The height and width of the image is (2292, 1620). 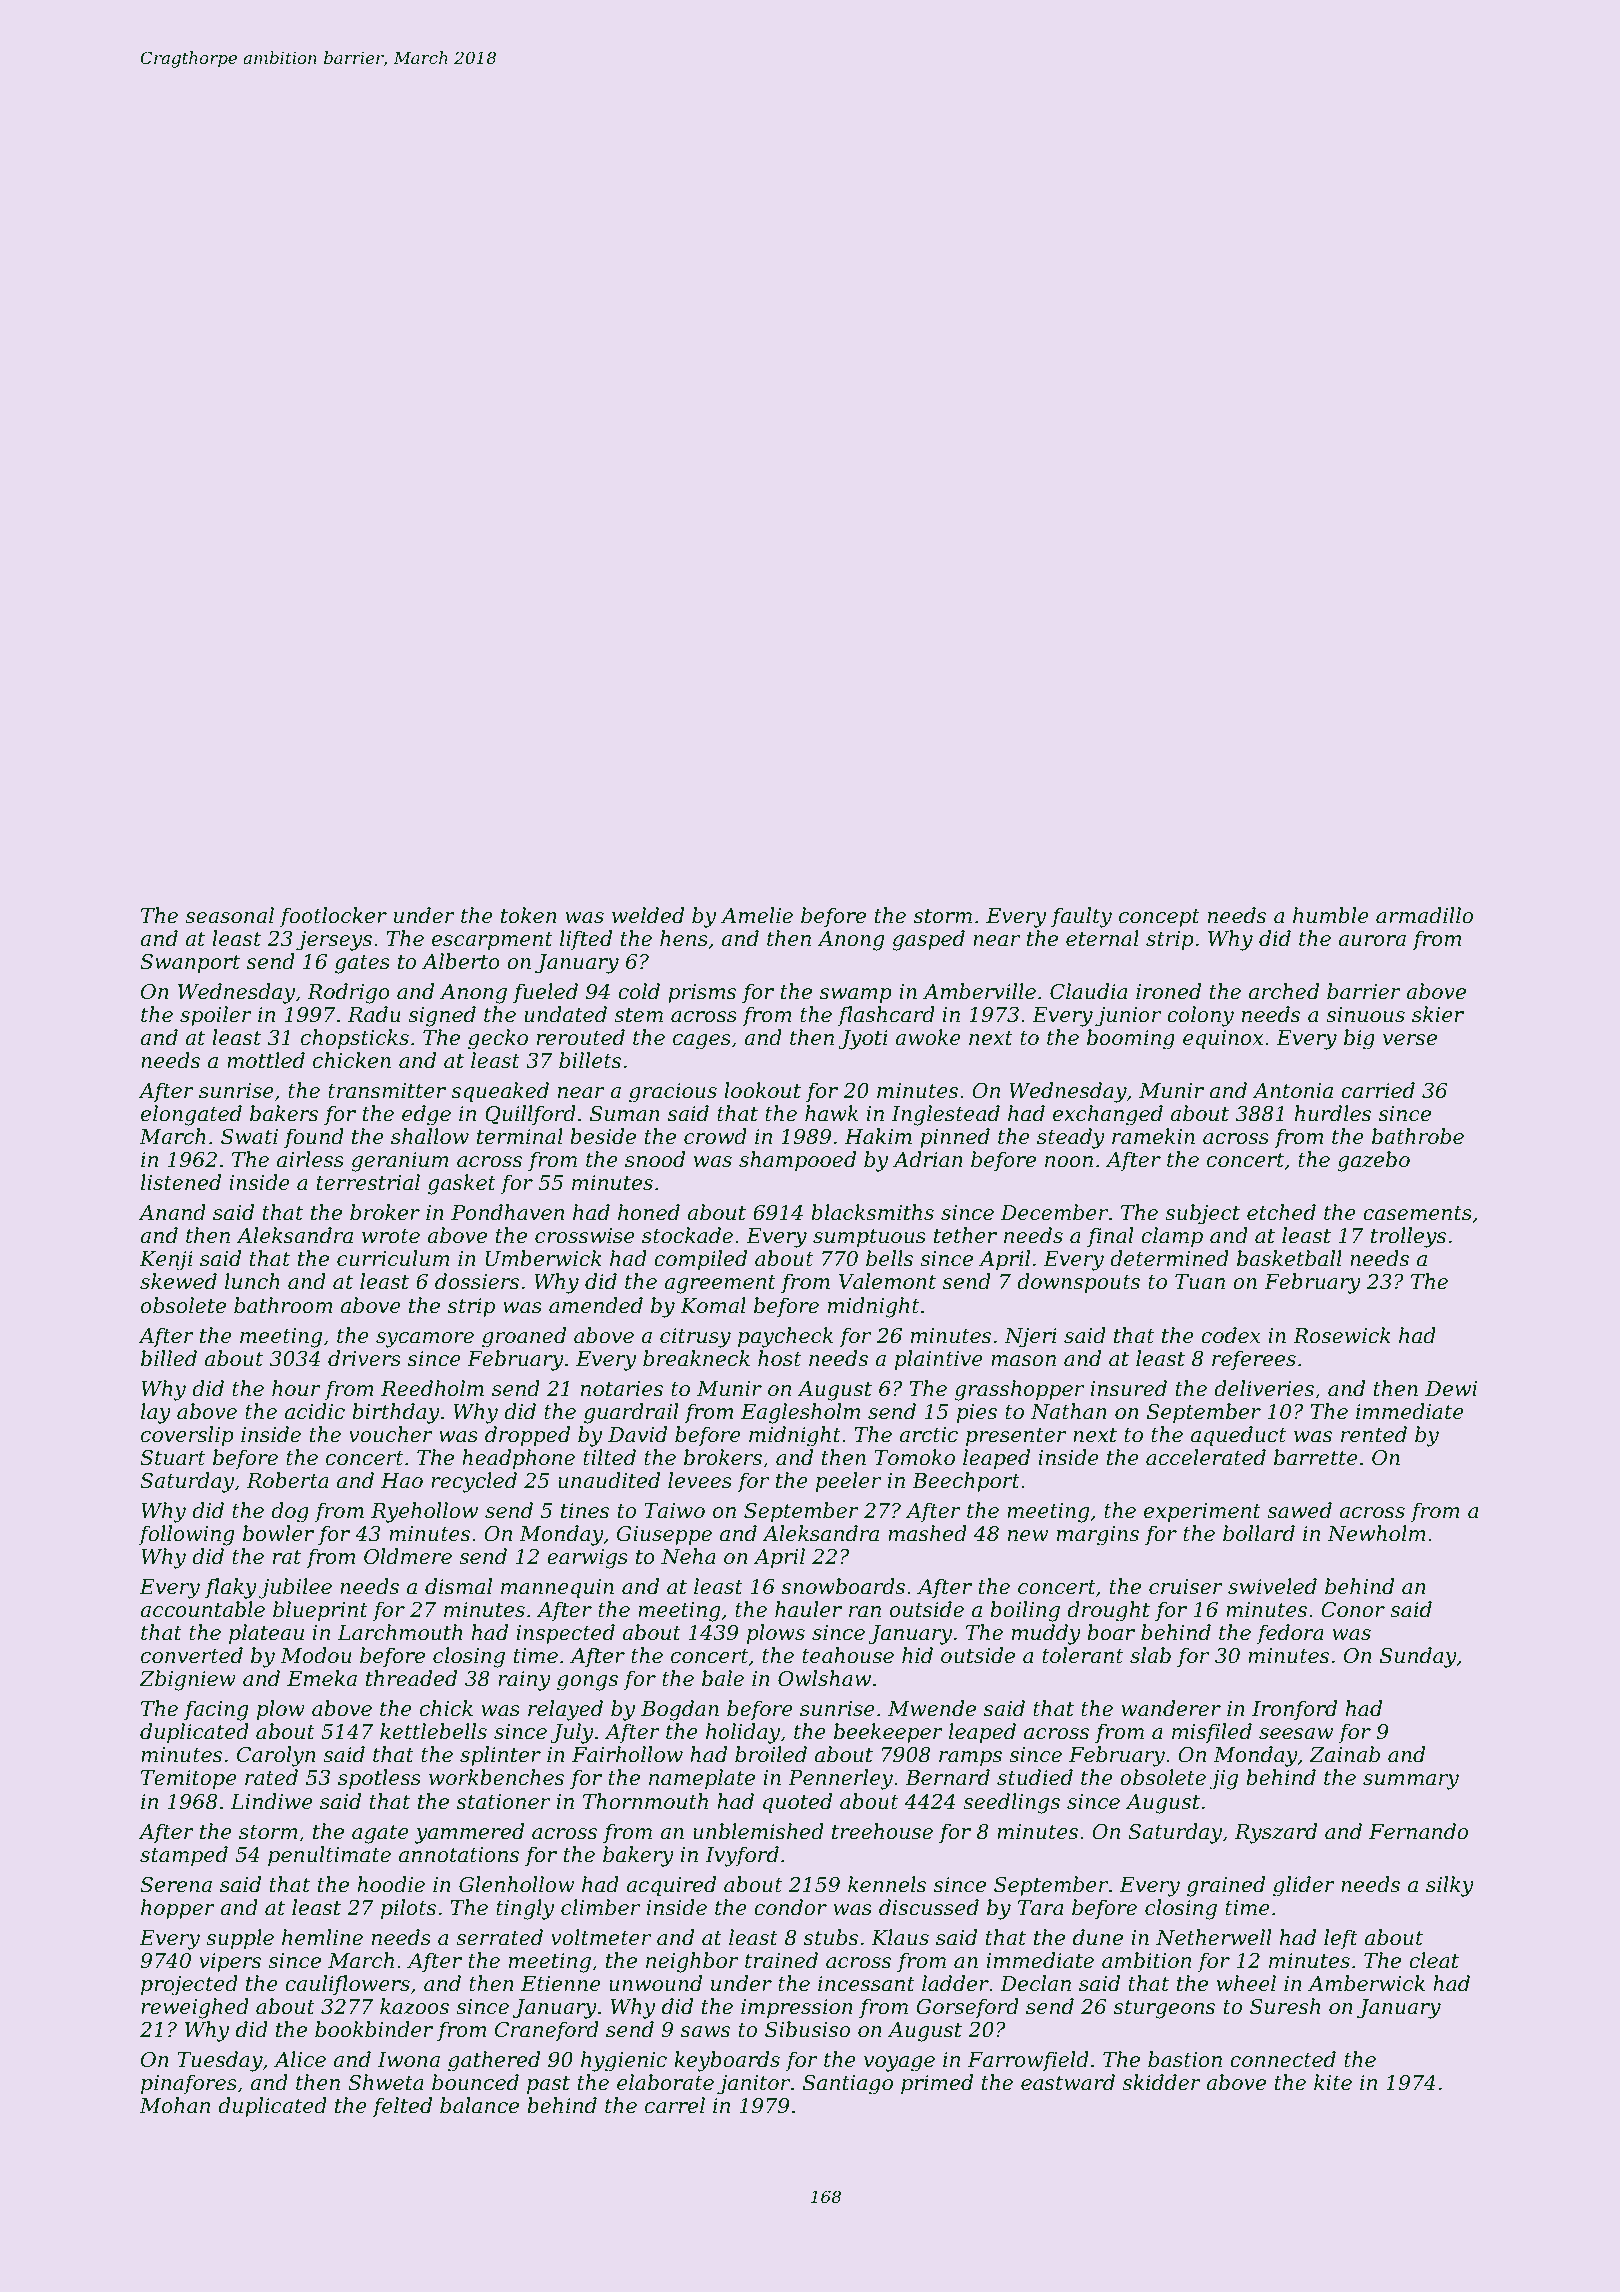 I want to click on Dewi, so click(x=1451, y=1389).
